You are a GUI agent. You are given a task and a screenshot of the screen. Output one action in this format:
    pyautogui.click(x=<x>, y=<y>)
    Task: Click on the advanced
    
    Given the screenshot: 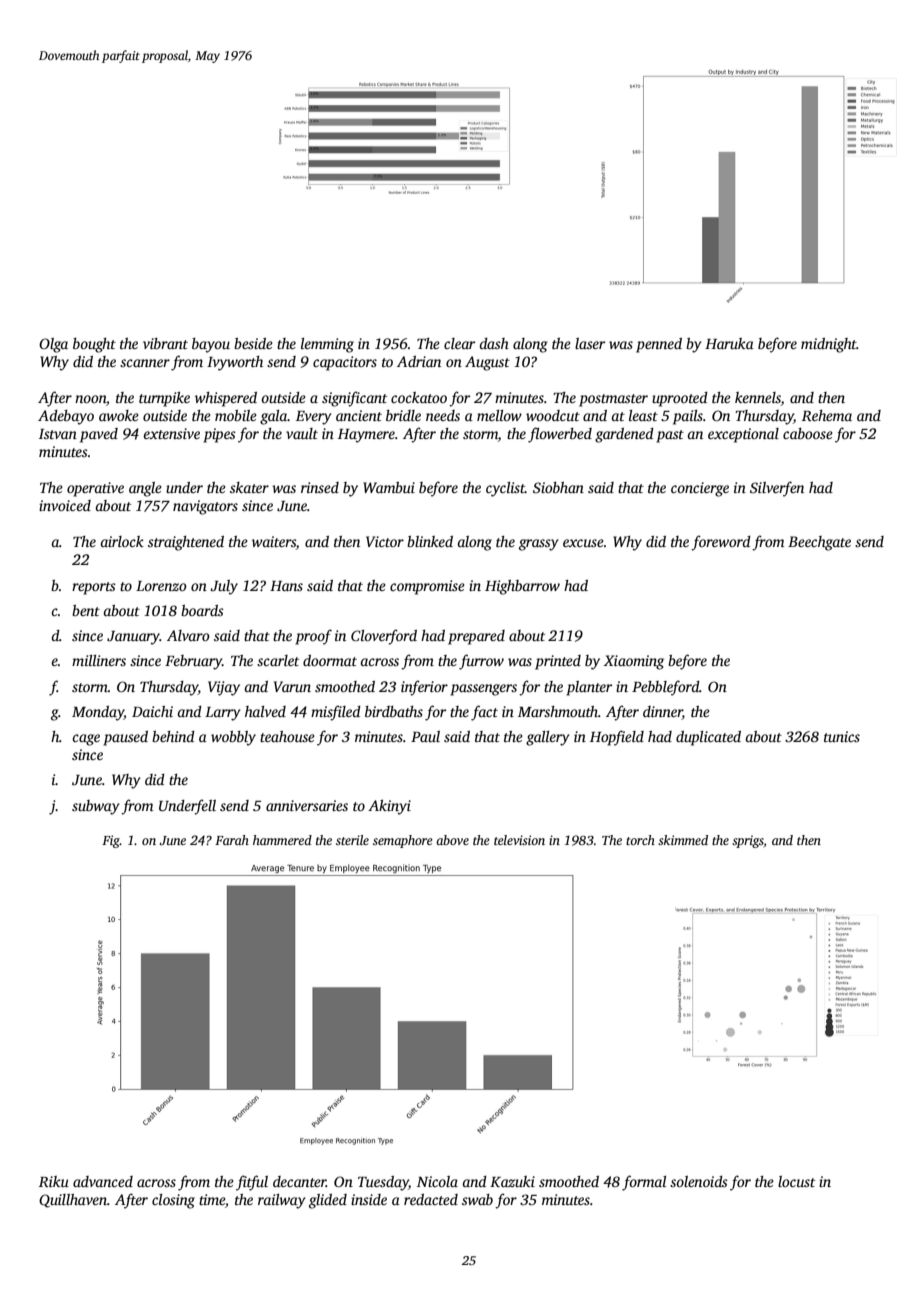 What is the action you would take?
    pyautogui.click(x=103, y=1181)
